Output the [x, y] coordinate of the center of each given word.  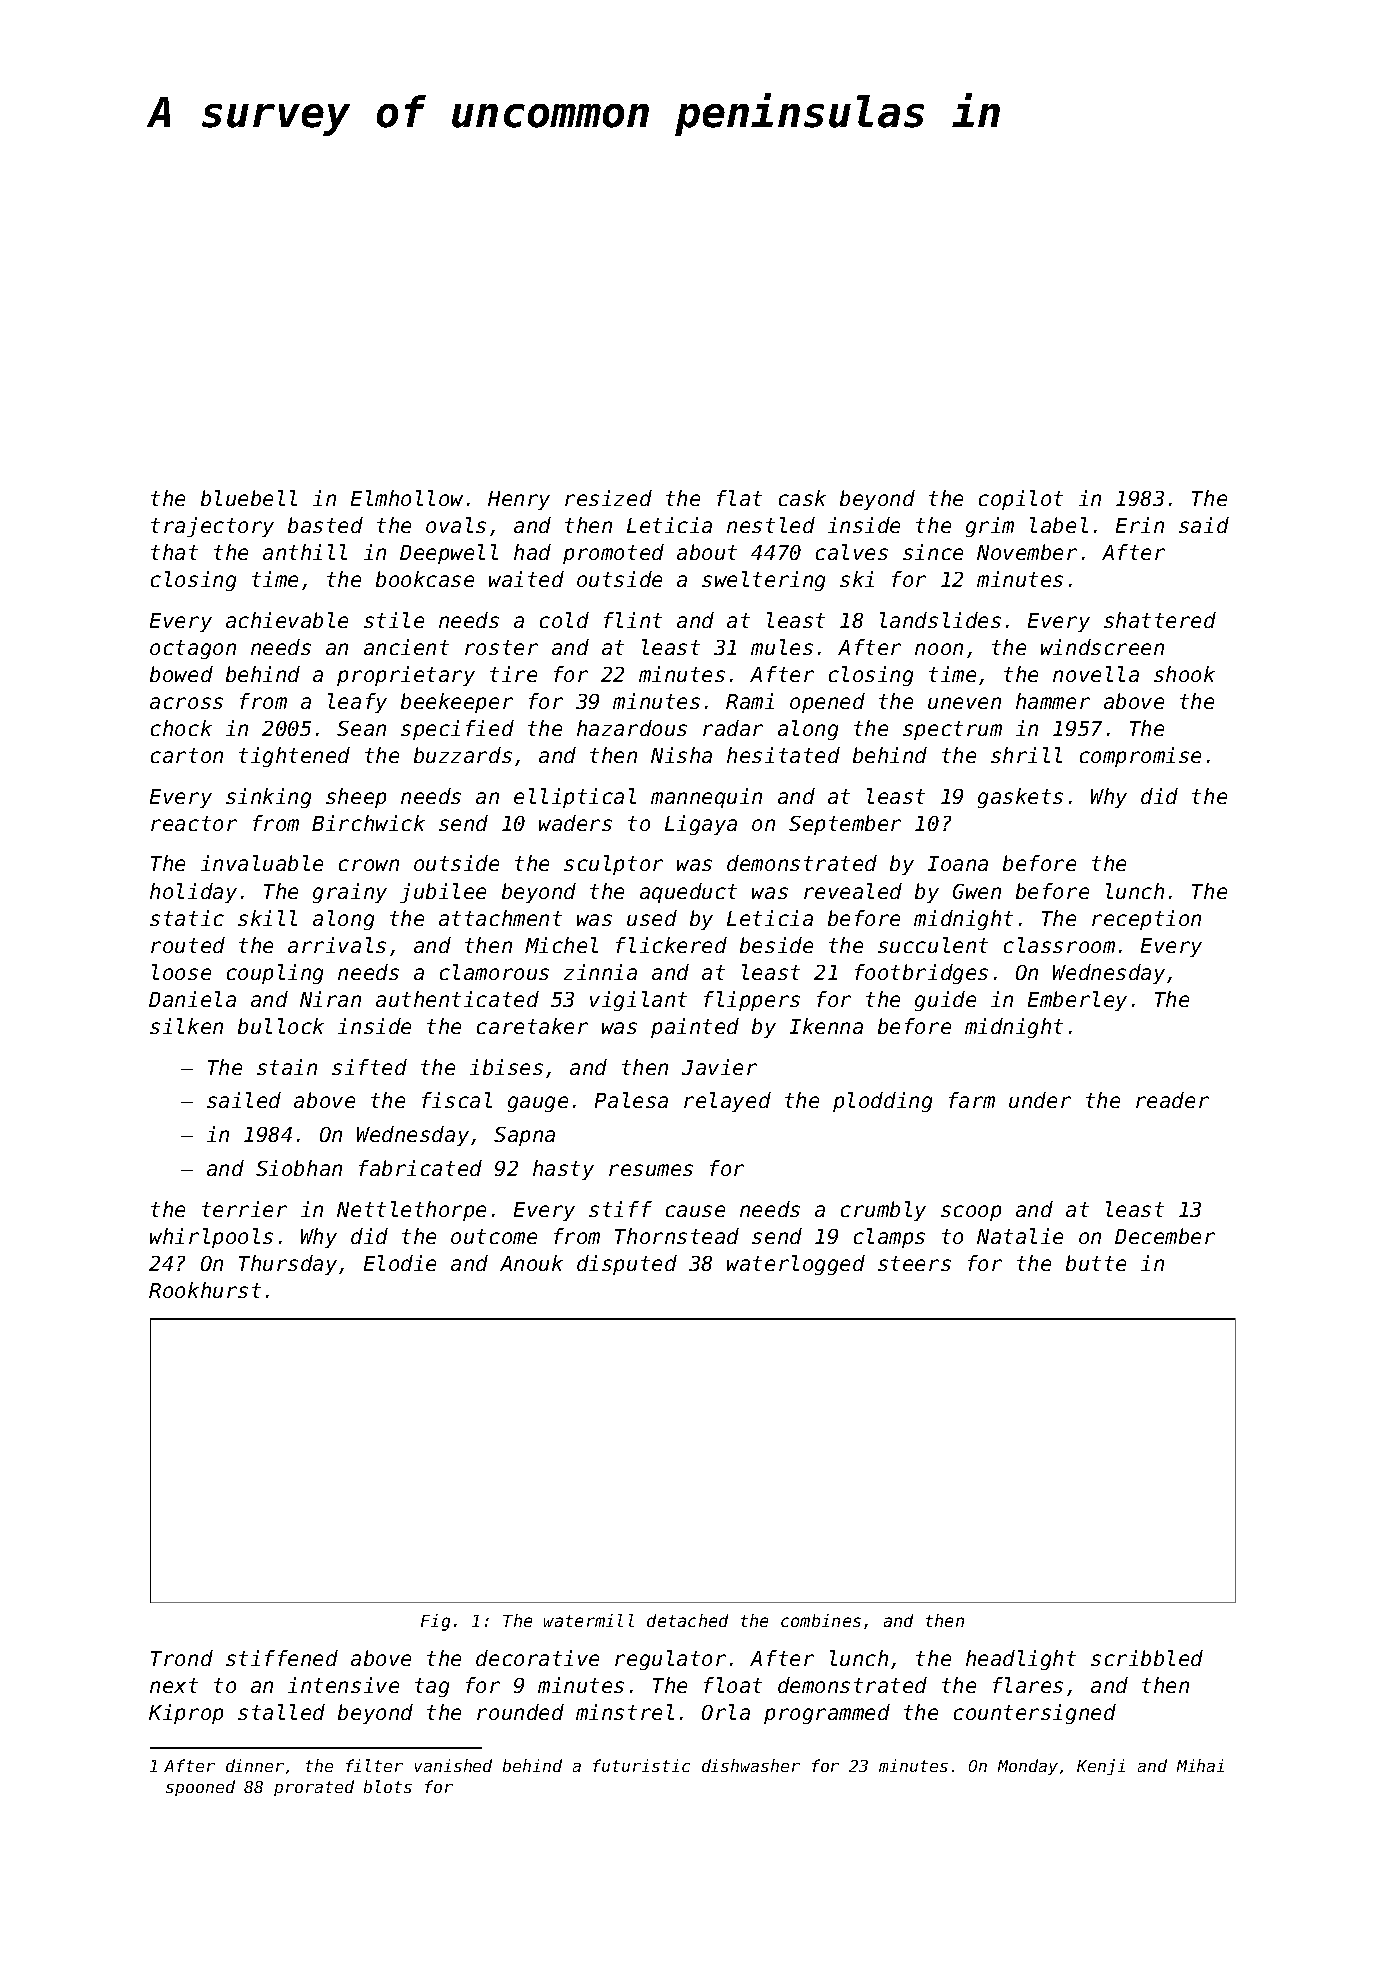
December [1165, 1236]
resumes [651, 1170]
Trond [182, 1658]
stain [287, 1067]
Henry [519, 500]
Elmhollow [407, 498]
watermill [589, 1620]
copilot [1021, 500]
